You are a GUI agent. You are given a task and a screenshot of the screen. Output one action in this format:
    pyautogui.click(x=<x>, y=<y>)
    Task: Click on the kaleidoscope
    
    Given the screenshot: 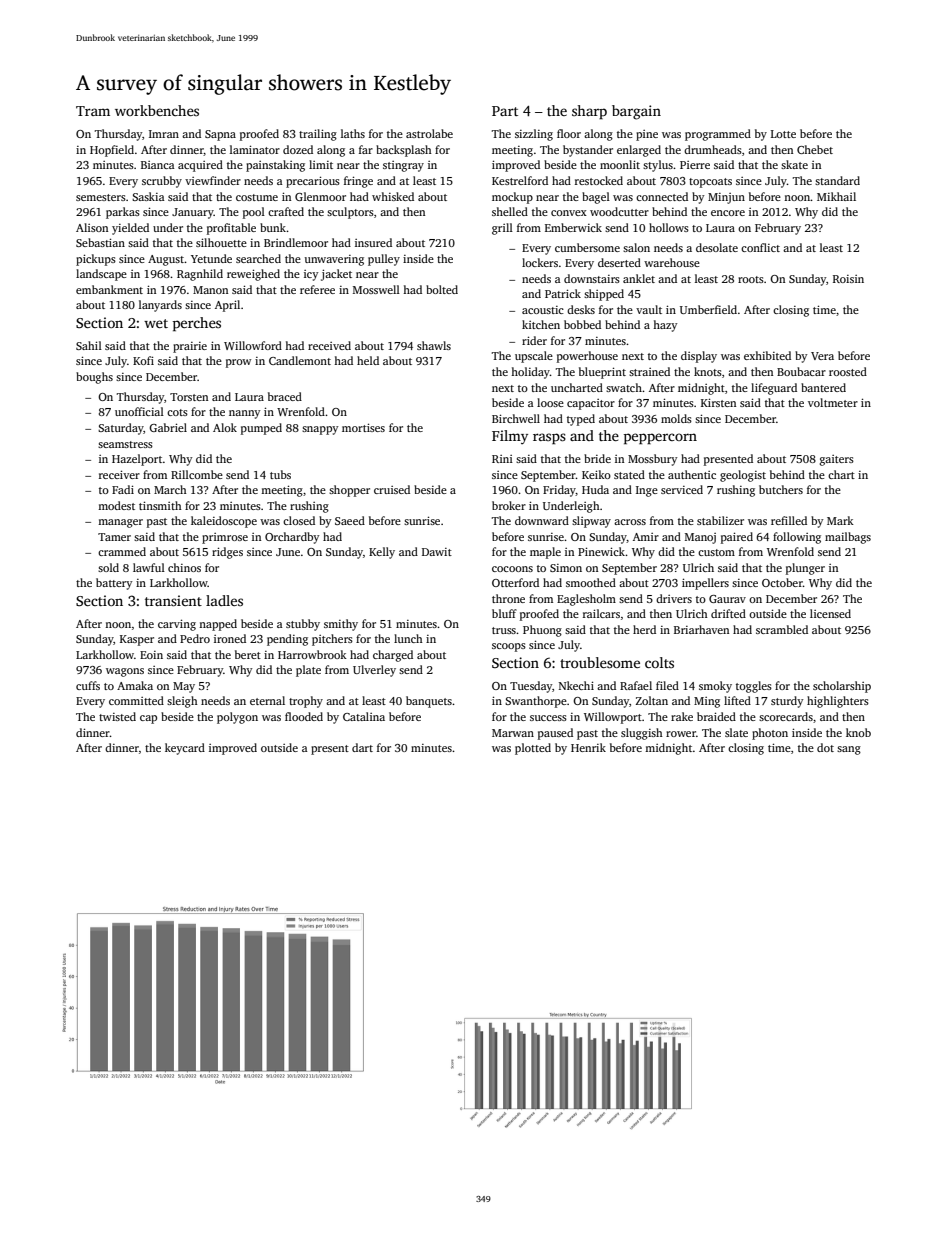 What is the action you would take?
    pyautogui.click(x=224, y=522)
